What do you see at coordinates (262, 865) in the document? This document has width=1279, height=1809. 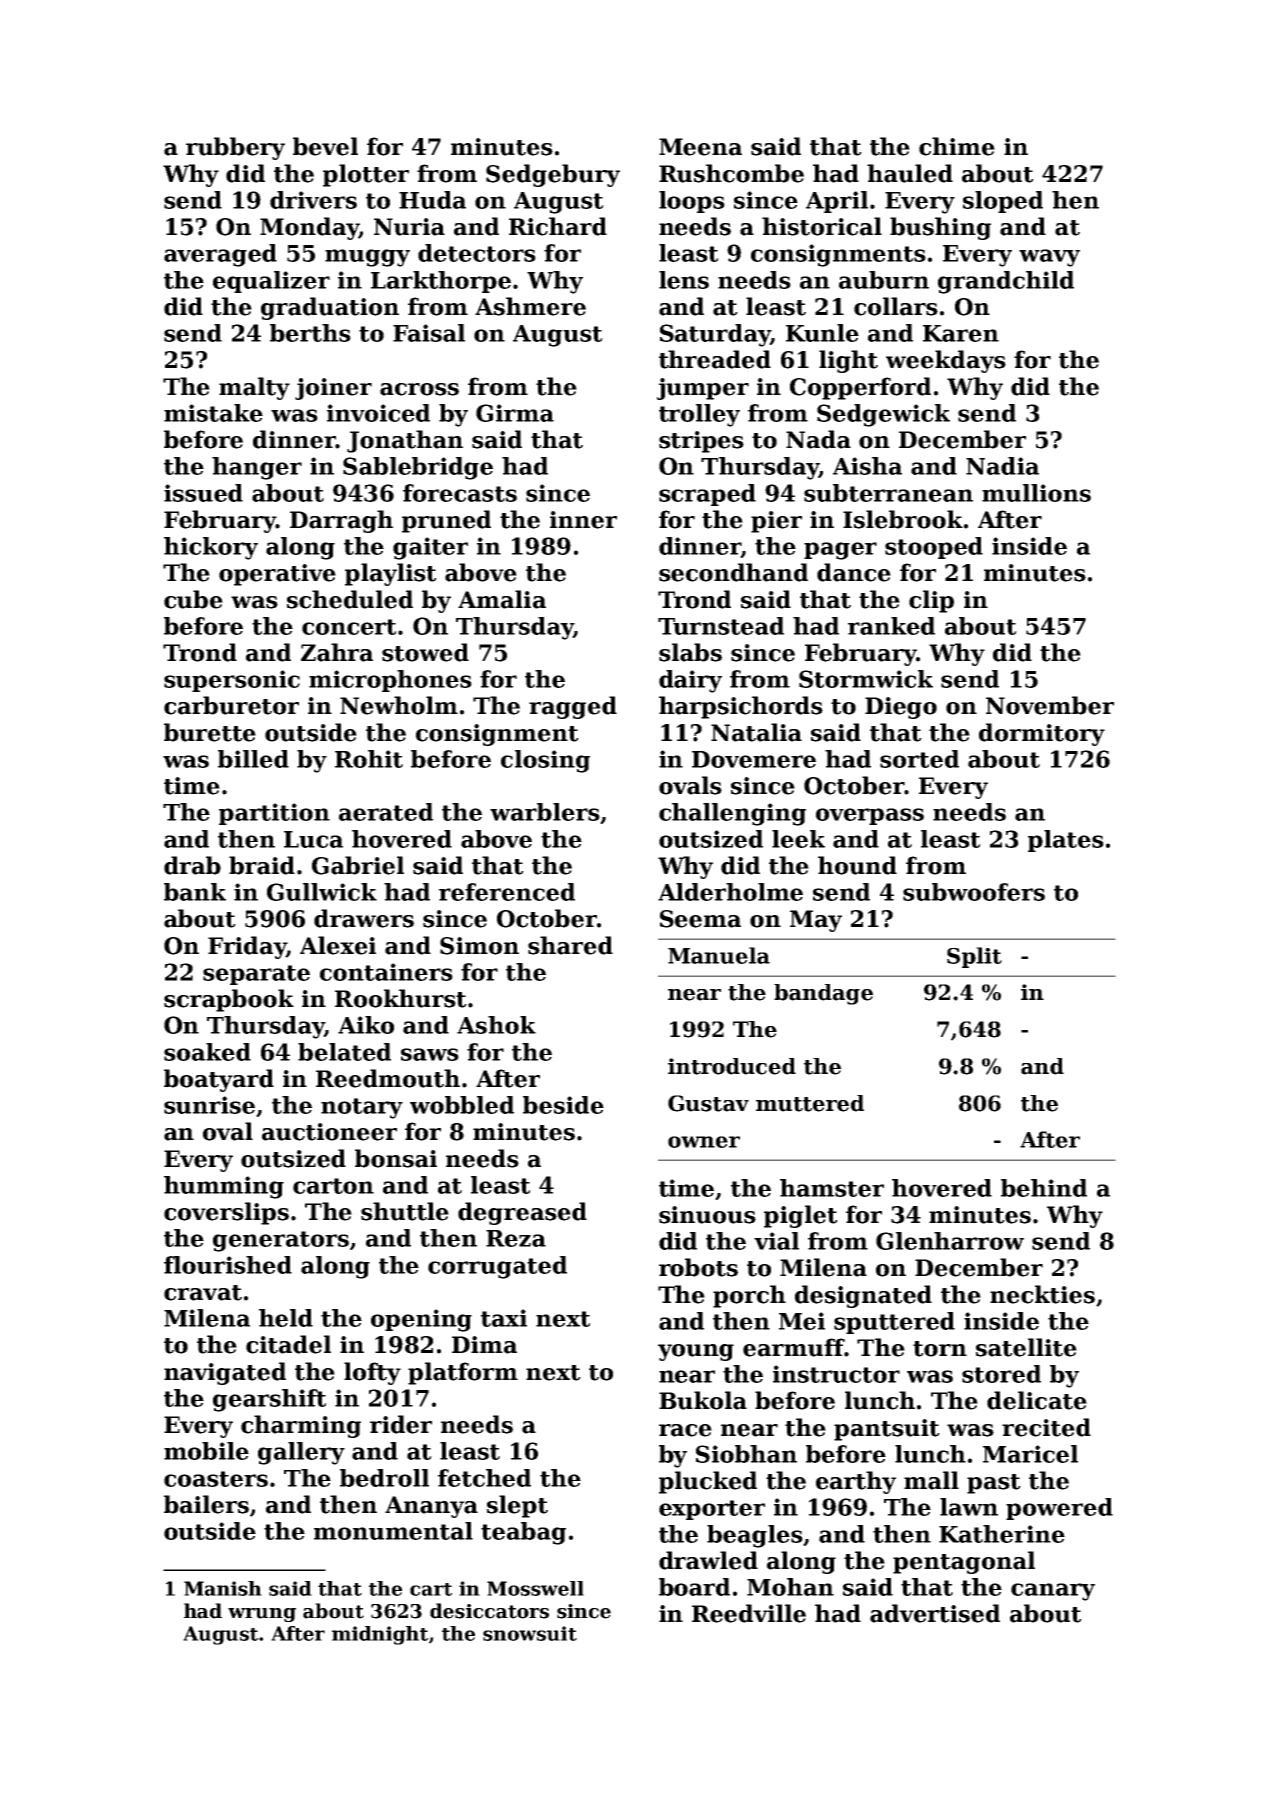 I see `braid` at bounding box center [262, 865].
